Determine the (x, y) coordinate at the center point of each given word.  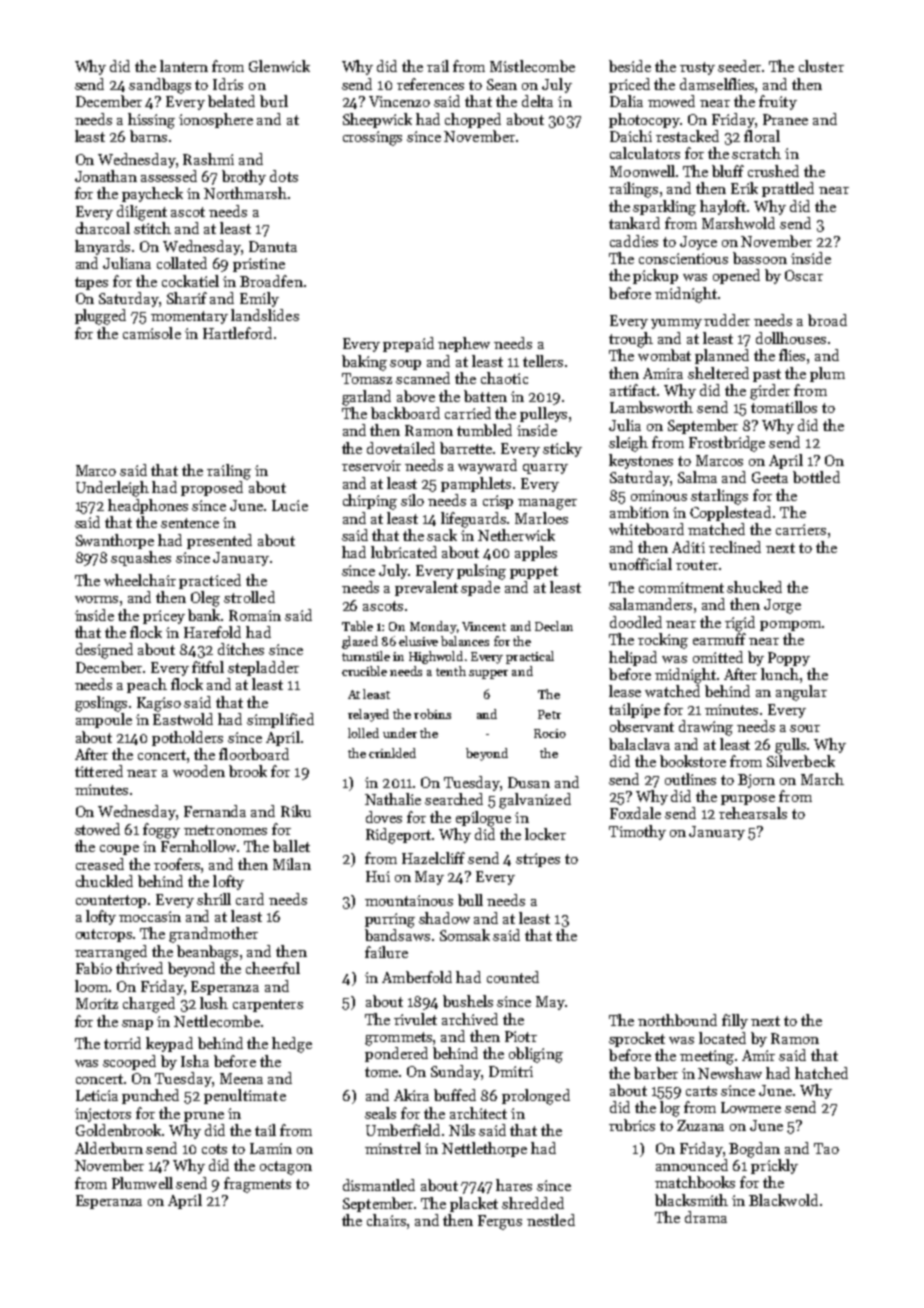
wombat (664, 355)
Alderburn (109, 1148)
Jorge (782, 606)
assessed (169, 176)
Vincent (484, 626)
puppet (534, 572)
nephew (464, 344)
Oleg (205, 599)
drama (706, 1217)
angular (801, 693)
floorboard (254, 754)
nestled (551, 1220)
